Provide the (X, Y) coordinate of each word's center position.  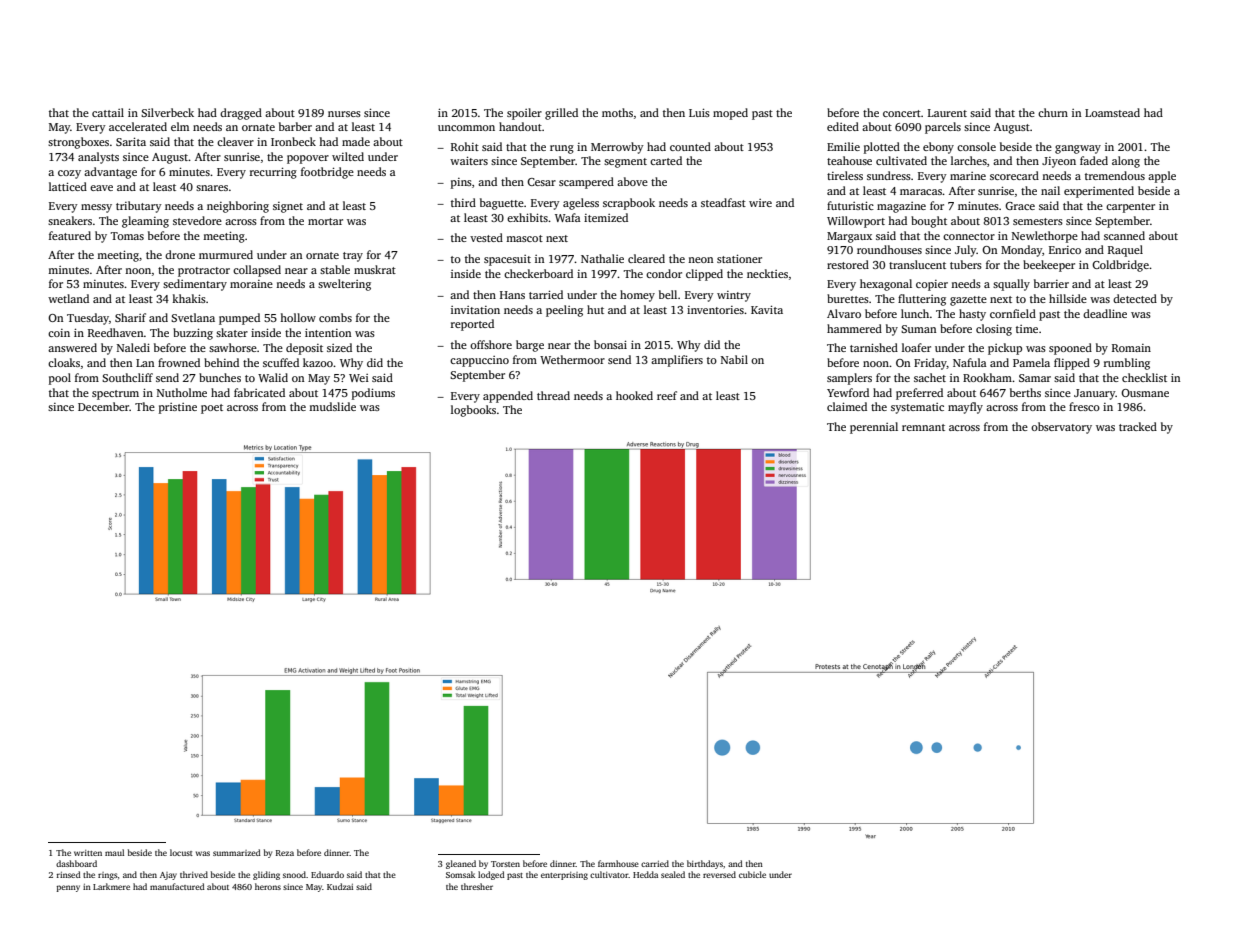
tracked (1138, 426)
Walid (273, 377)
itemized (606, 217)
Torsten (505, 864)
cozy (69, 174)
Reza (285, 853)
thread (553, 395)
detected (1135, 298)
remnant (923, 427)
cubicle (752, 874)
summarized (237, 852)
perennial (874, 428)
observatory (1061, 428)
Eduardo (327, 874)
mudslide (332, 406)
